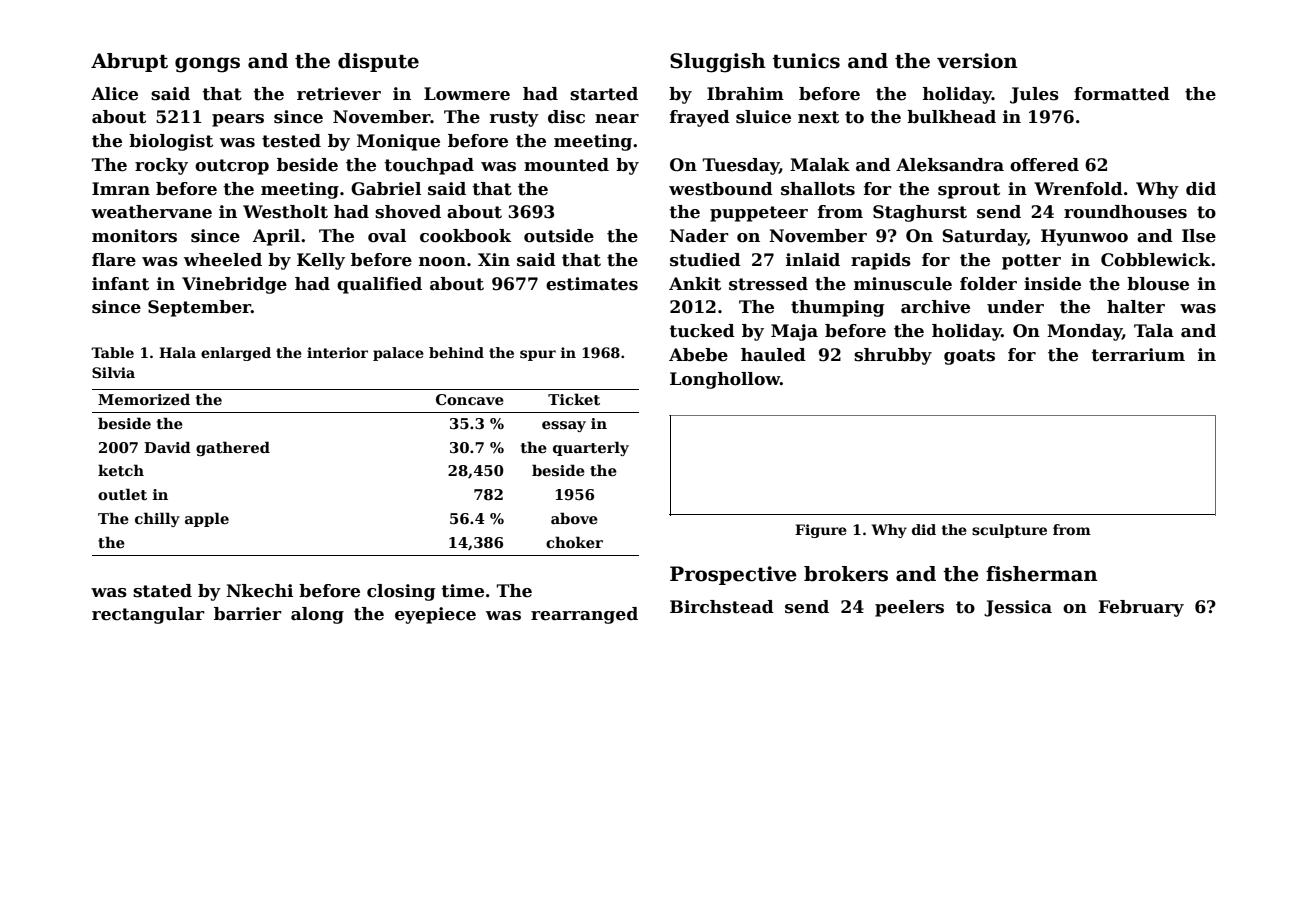 This screenshot has width=1308, height=924. What do you see at coordinates (1199, 236) in the screenshot?
I see `Ilse` at bounding box center [1199, 236].
